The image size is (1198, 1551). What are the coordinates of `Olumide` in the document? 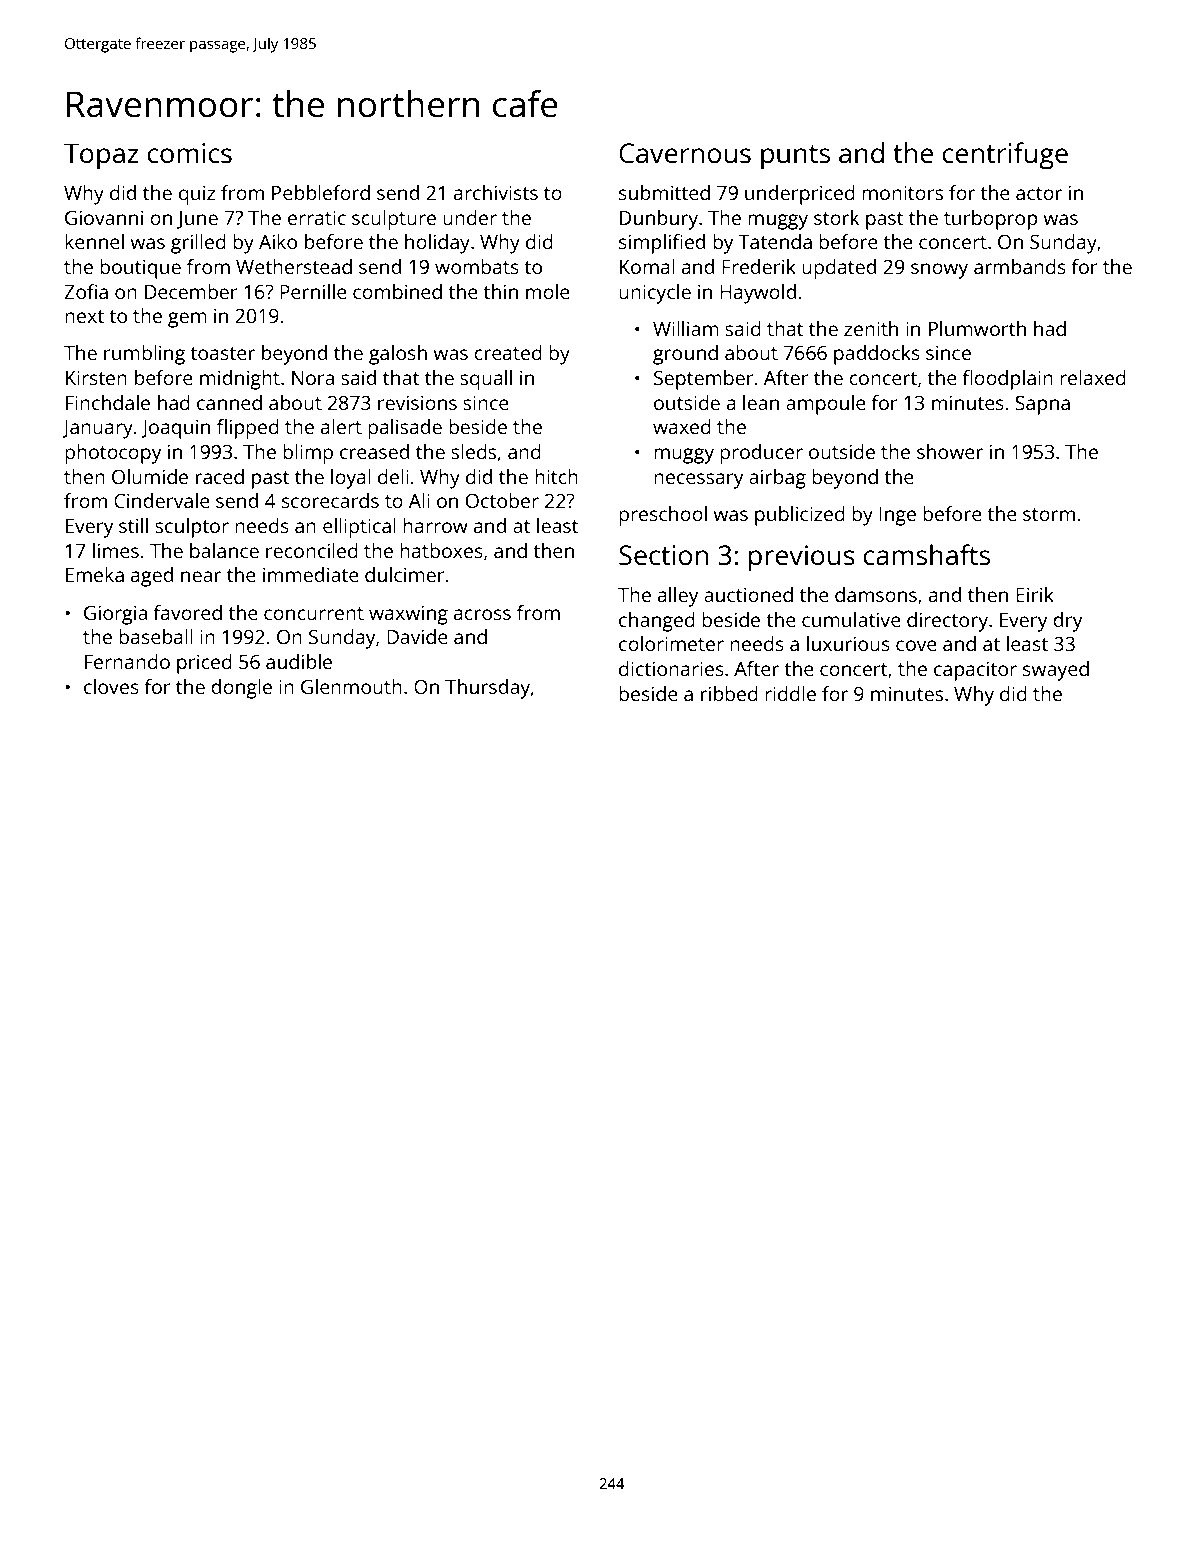 It's located at (150, 476).
